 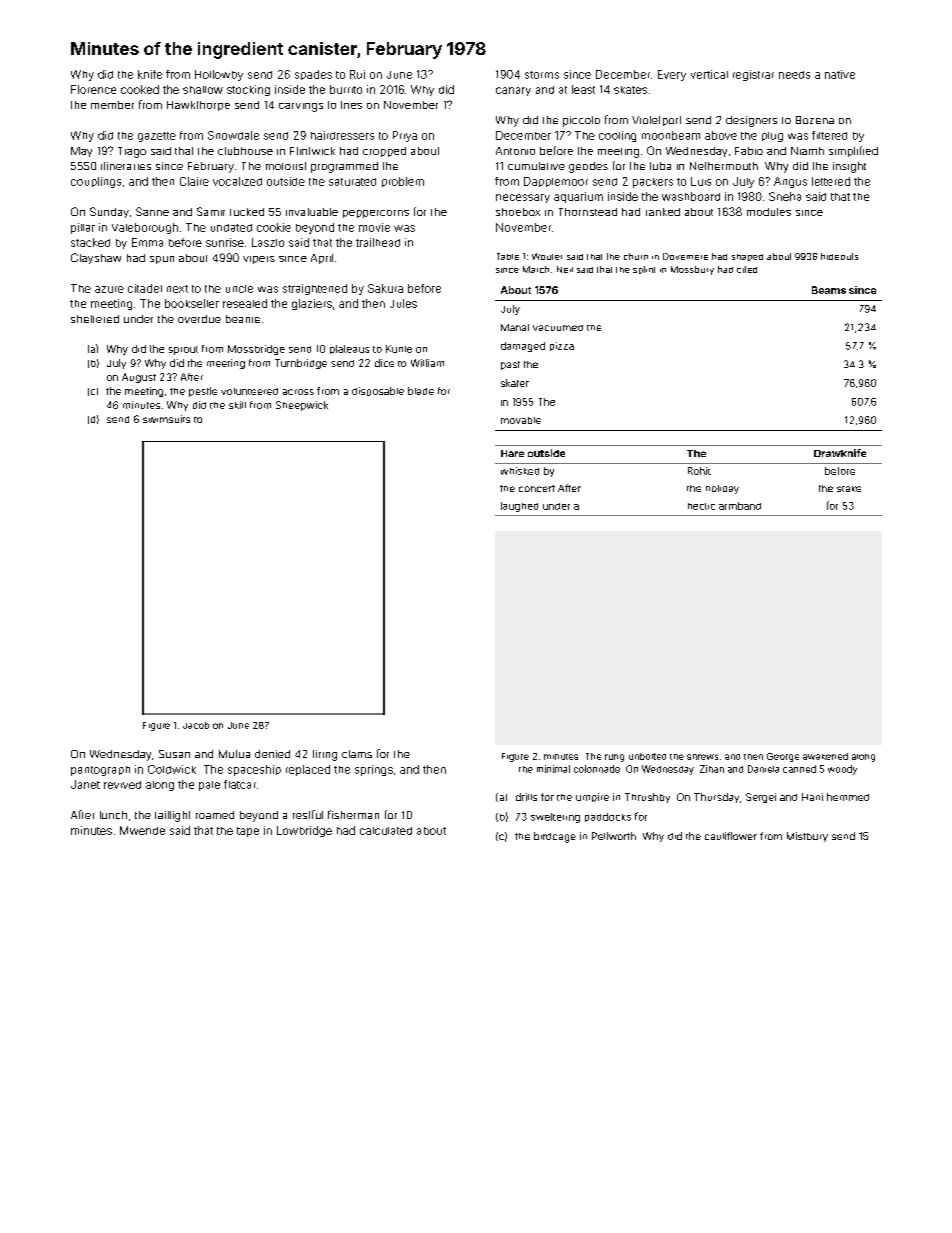 What do you see at coordinates (731, 836) in the document?
I see `cauliflower` at bounding box center [731, 836].
